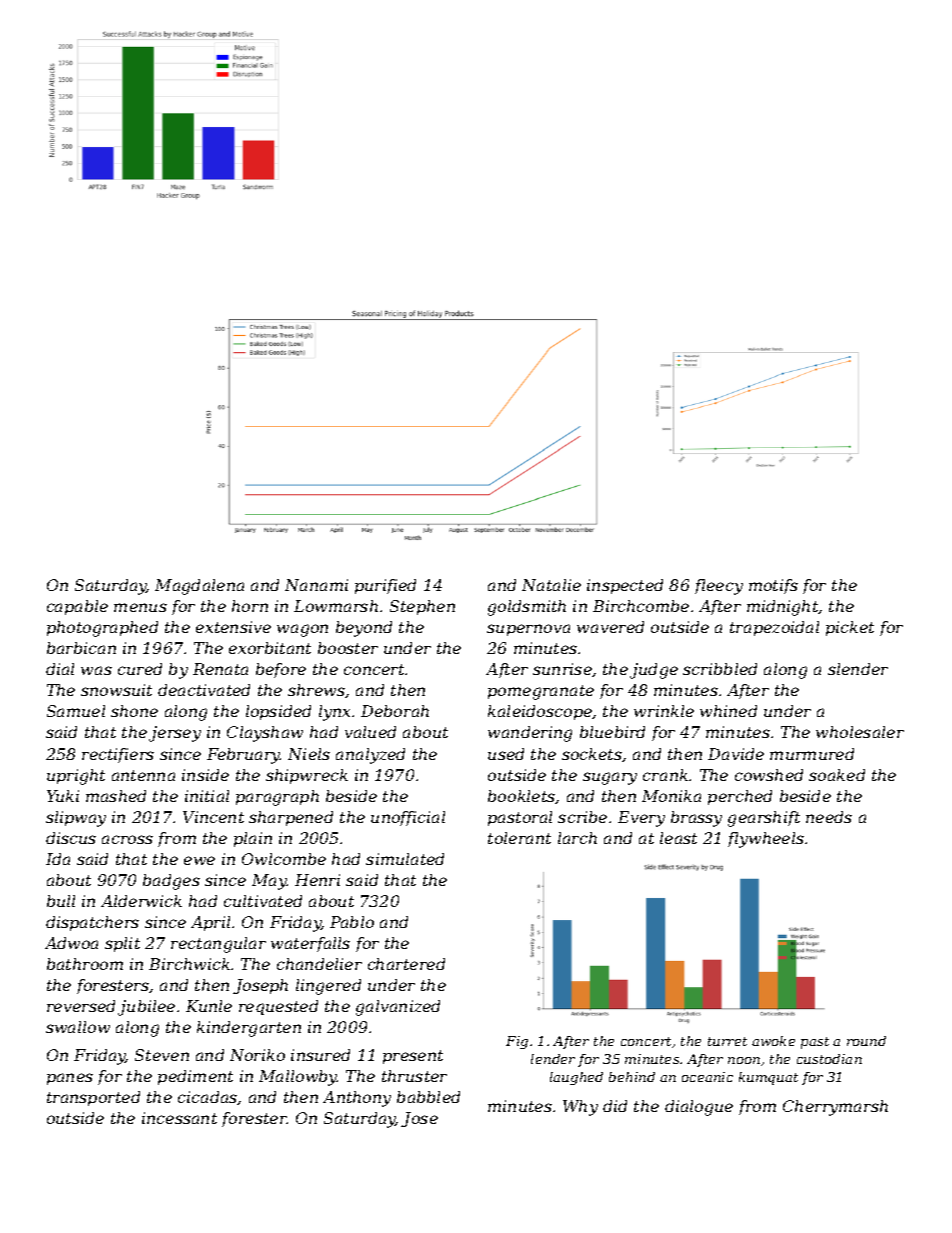 The width and height of the page is (952, 1233). What do you see at coordinates (850, 628) in the page?
I see `picket` at bounding box center [850, 628].
